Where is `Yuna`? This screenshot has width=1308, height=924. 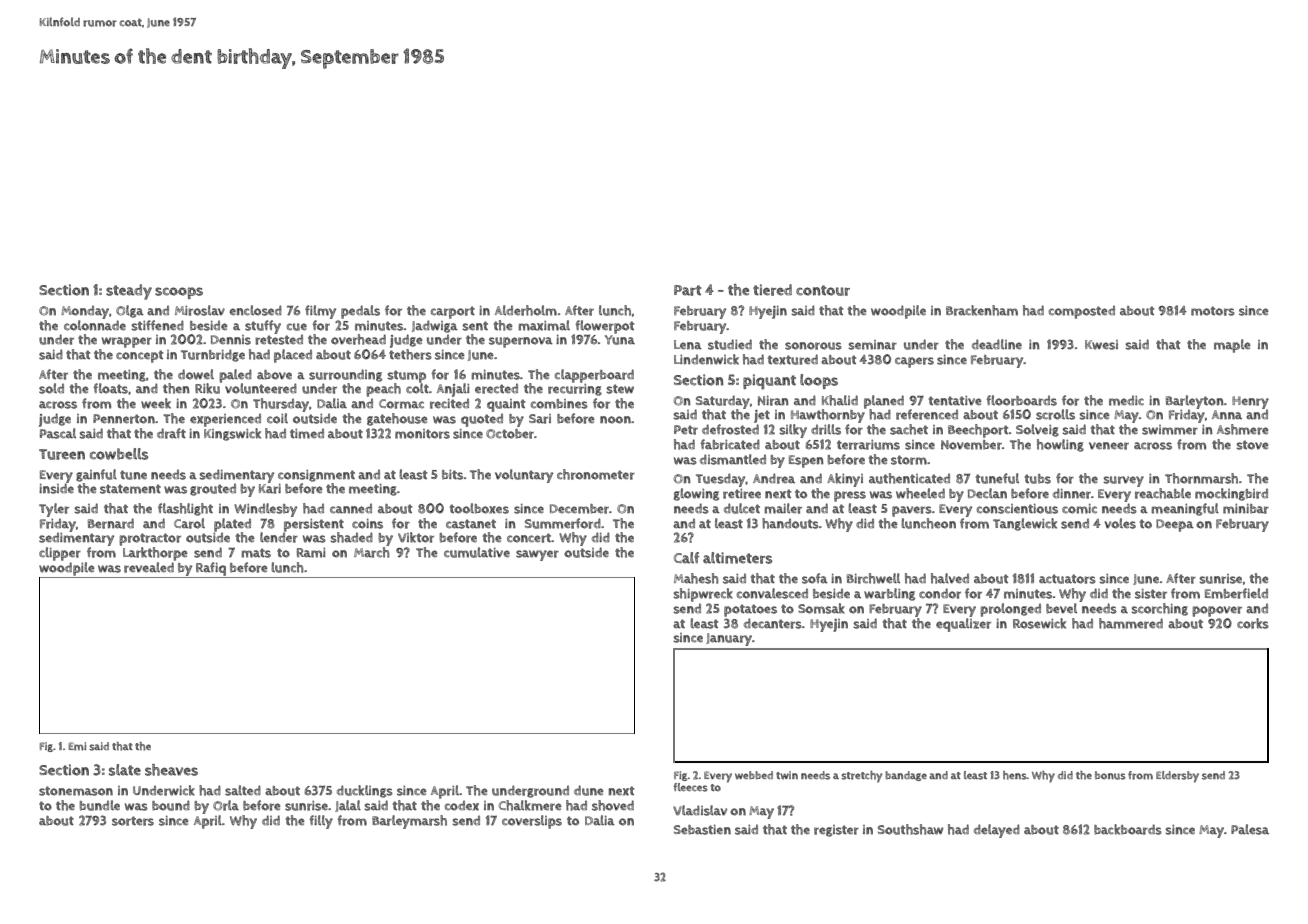 Yuna is located at coordinates (620, 340).
